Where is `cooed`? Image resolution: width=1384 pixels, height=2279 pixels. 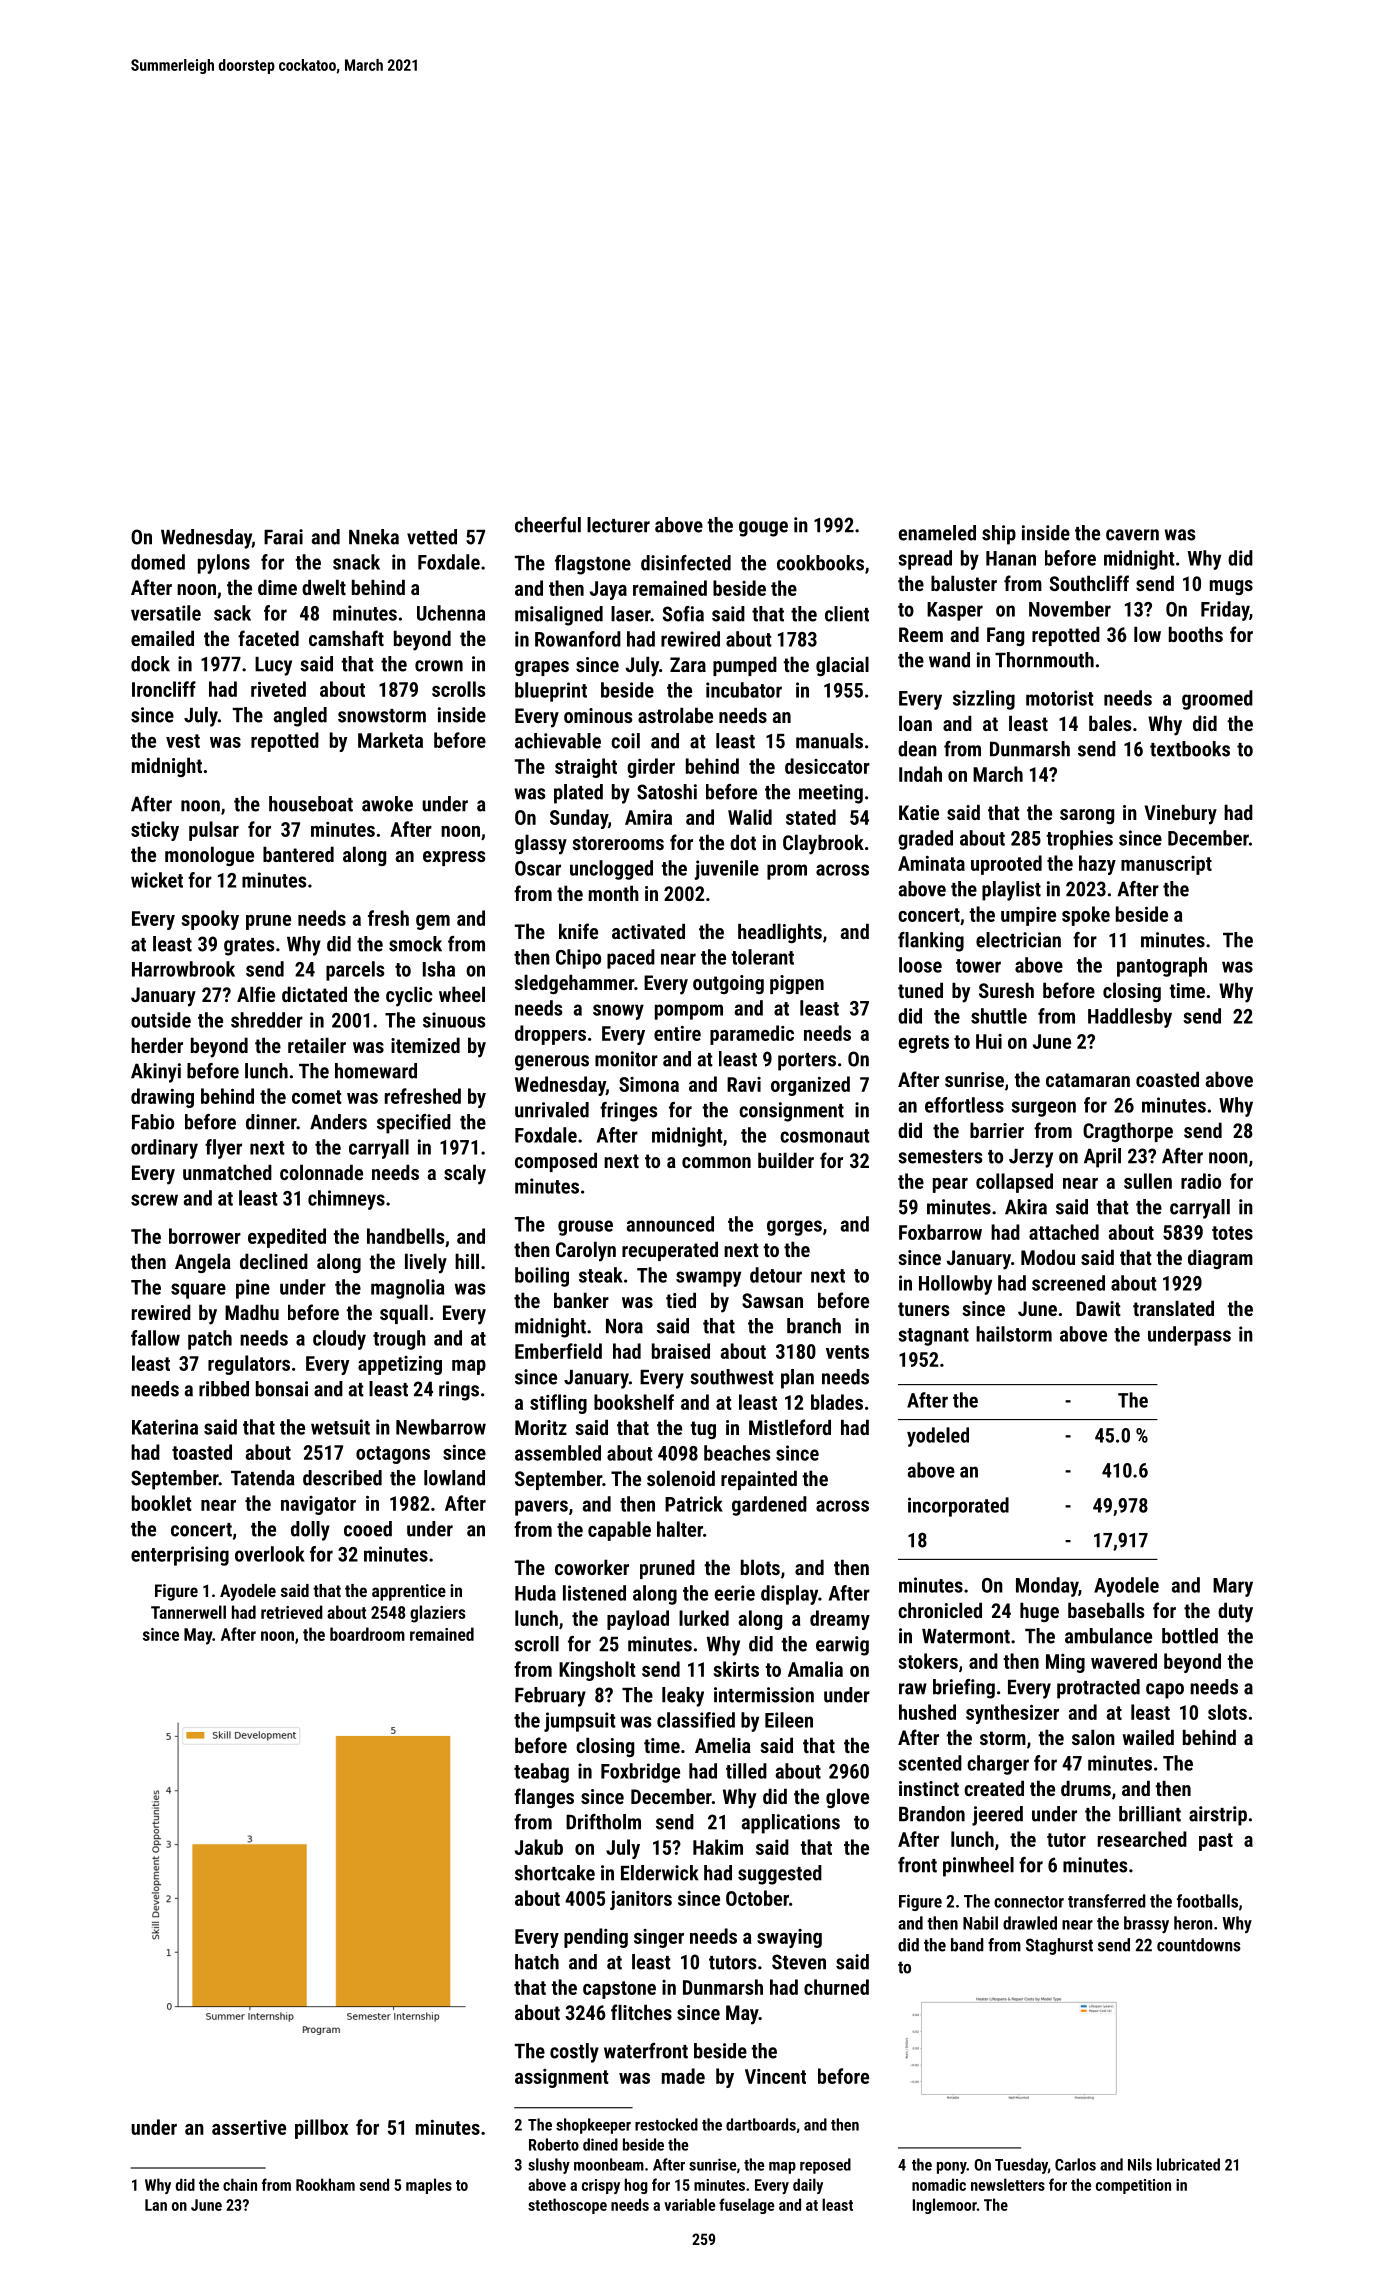 cooed is located at coordinates (368, 1529).
